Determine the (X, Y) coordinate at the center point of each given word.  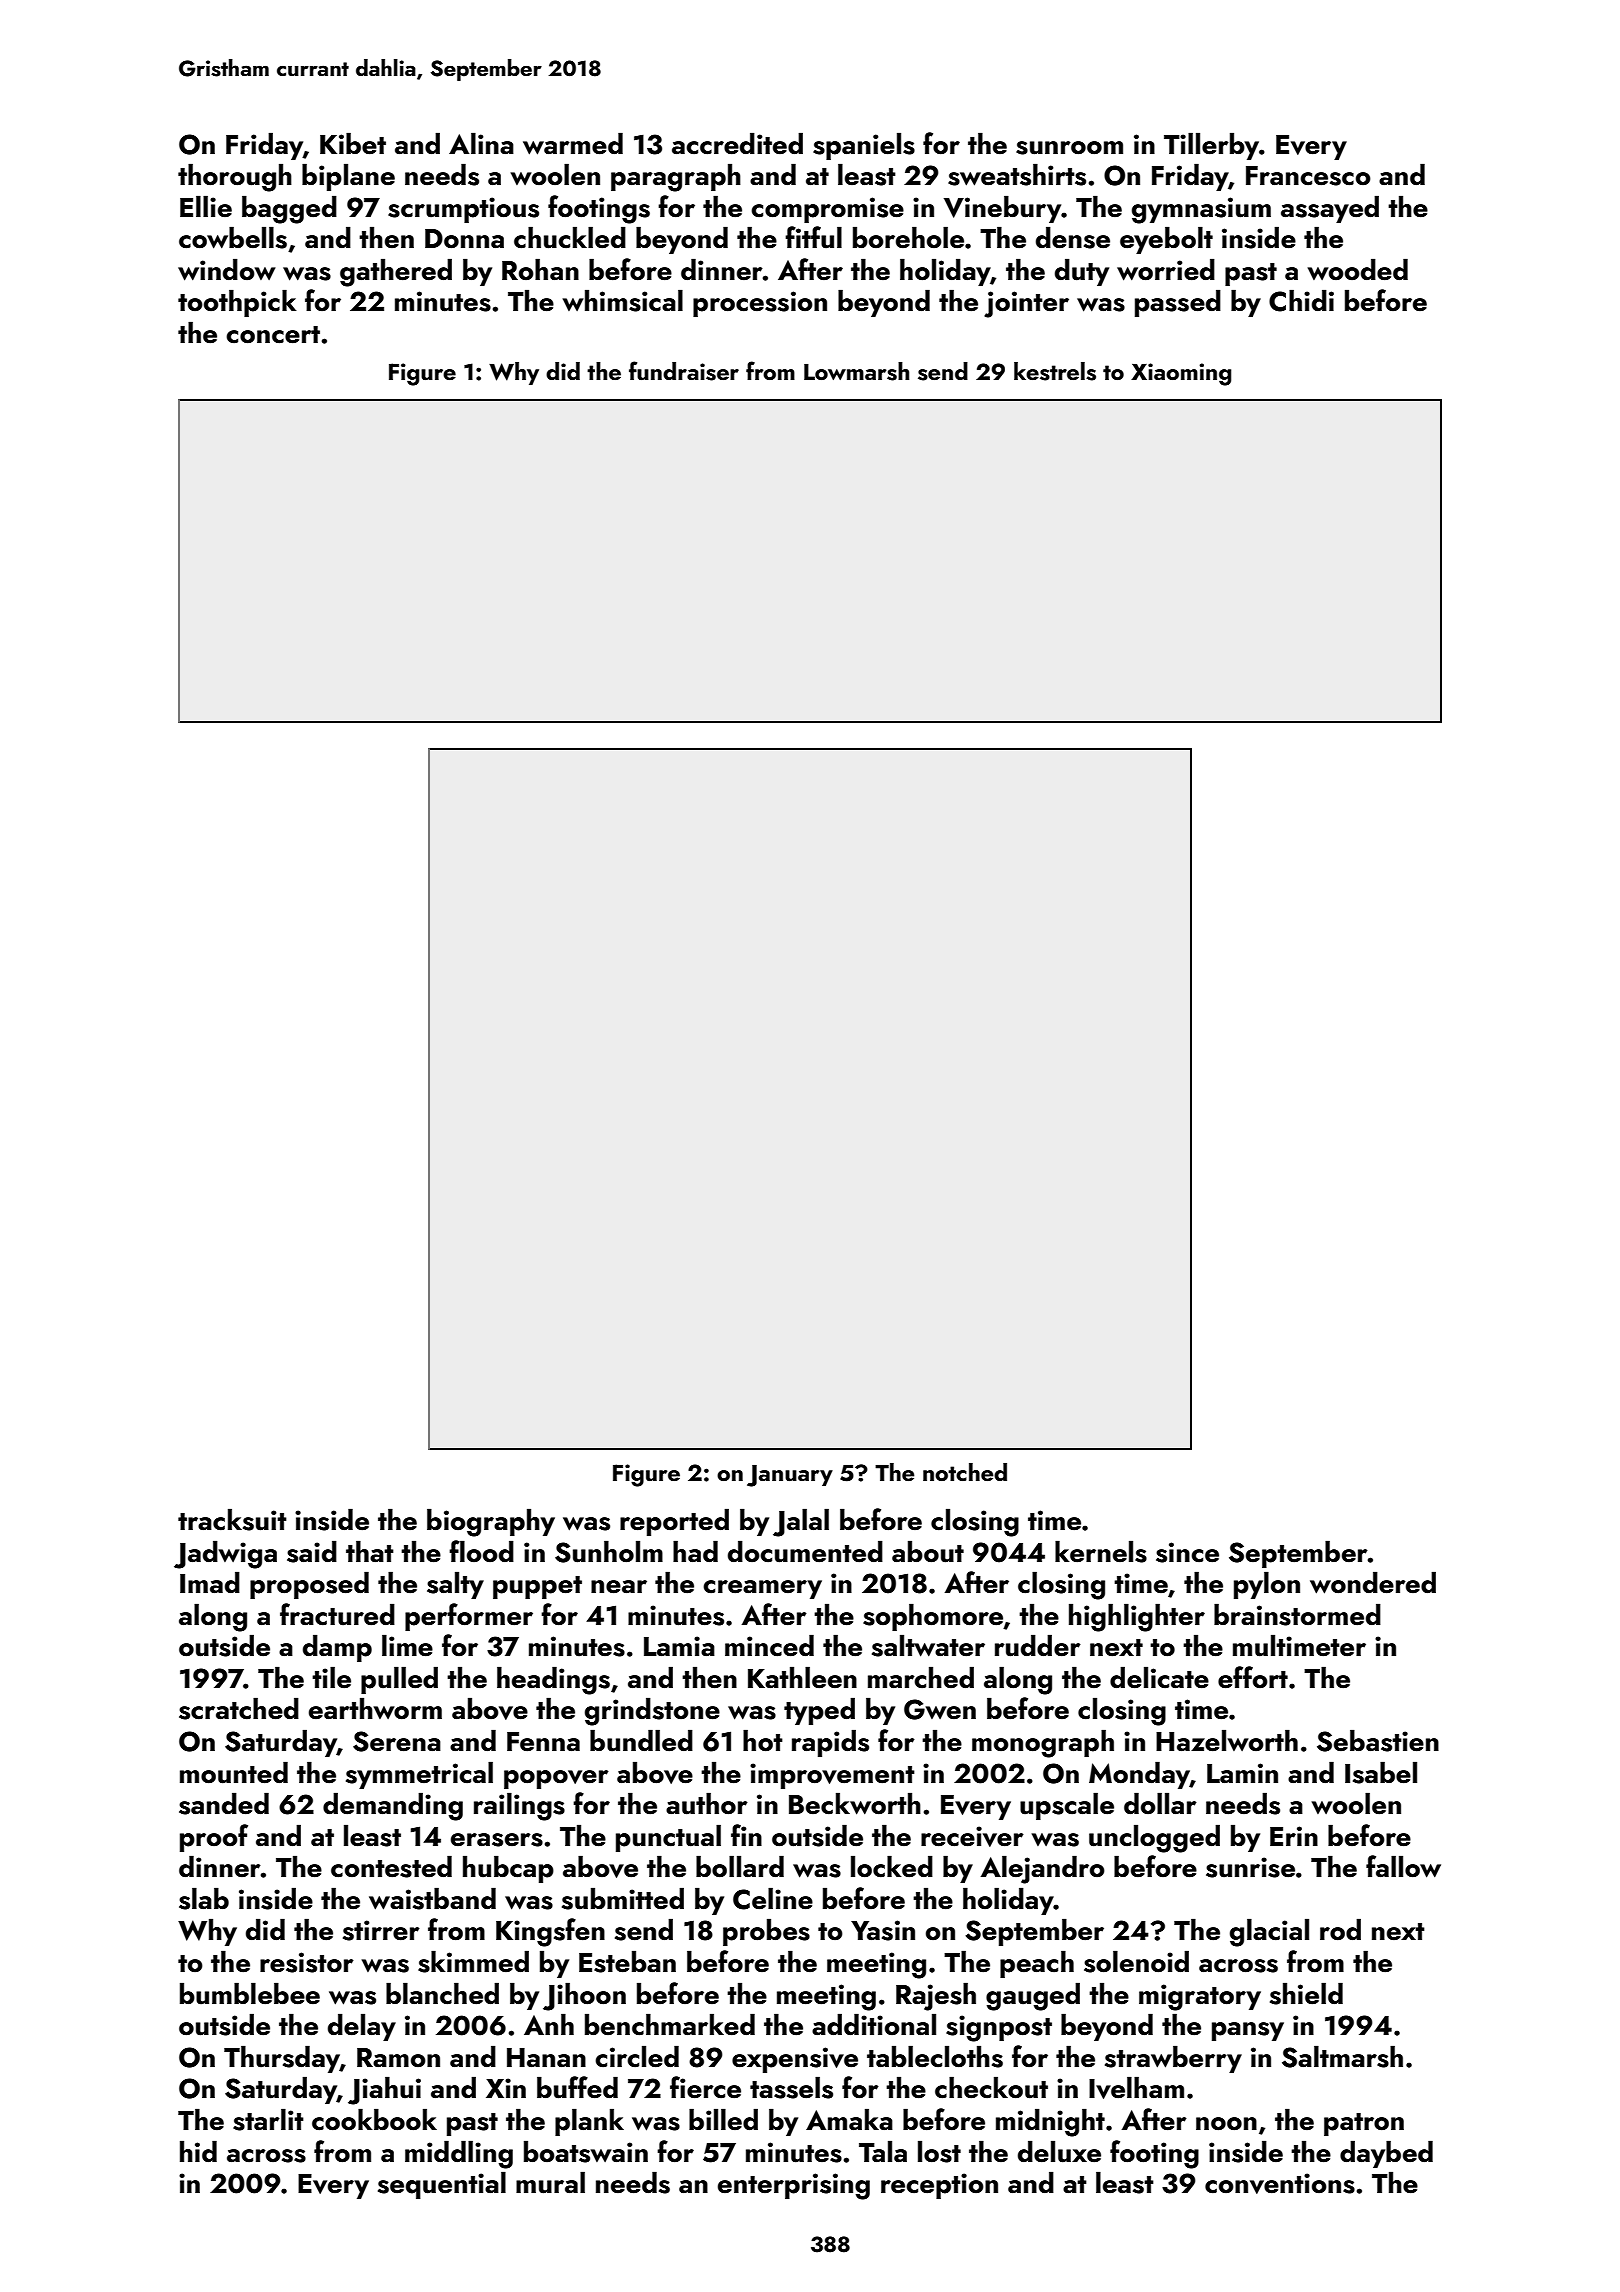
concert (273, 335)
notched (965, 1472)
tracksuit (232, 1519)
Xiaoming (1181, 374)
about (928, 1551)
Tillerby (1211, 146)
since (1187, 1552)
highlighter (1137, 1617)
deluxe (1059, 2151)
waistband (432, 1898)
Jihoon (584, 1996)
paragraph (676, 177)
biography (491, 1522)
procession (760, 304)
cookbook (374, 2119)
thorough (235, 177)
